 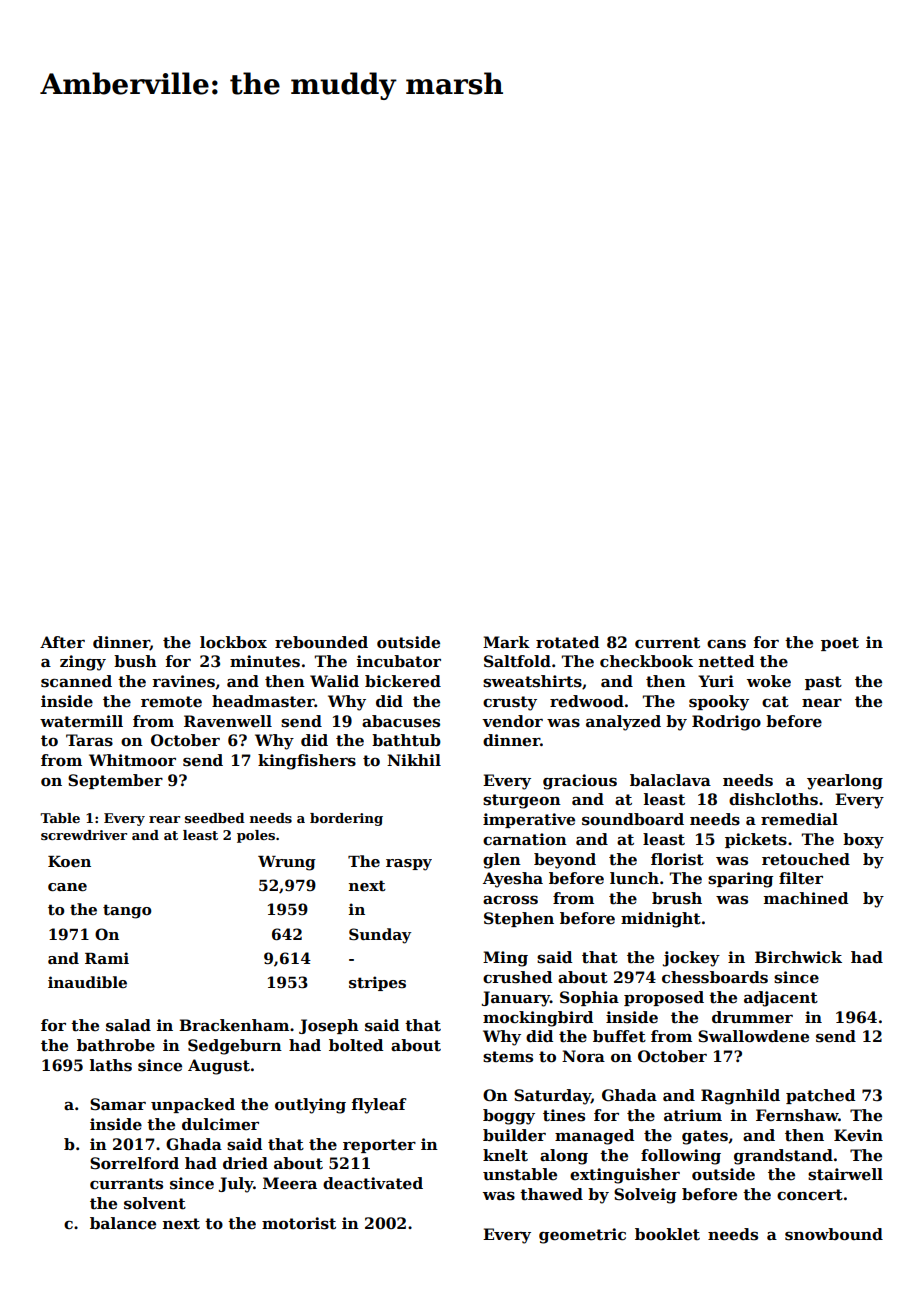 What do you see at coordinates (740, 1097) in the screenshot?
I see `Ragnhild` at bounding box center [740, 1097].
